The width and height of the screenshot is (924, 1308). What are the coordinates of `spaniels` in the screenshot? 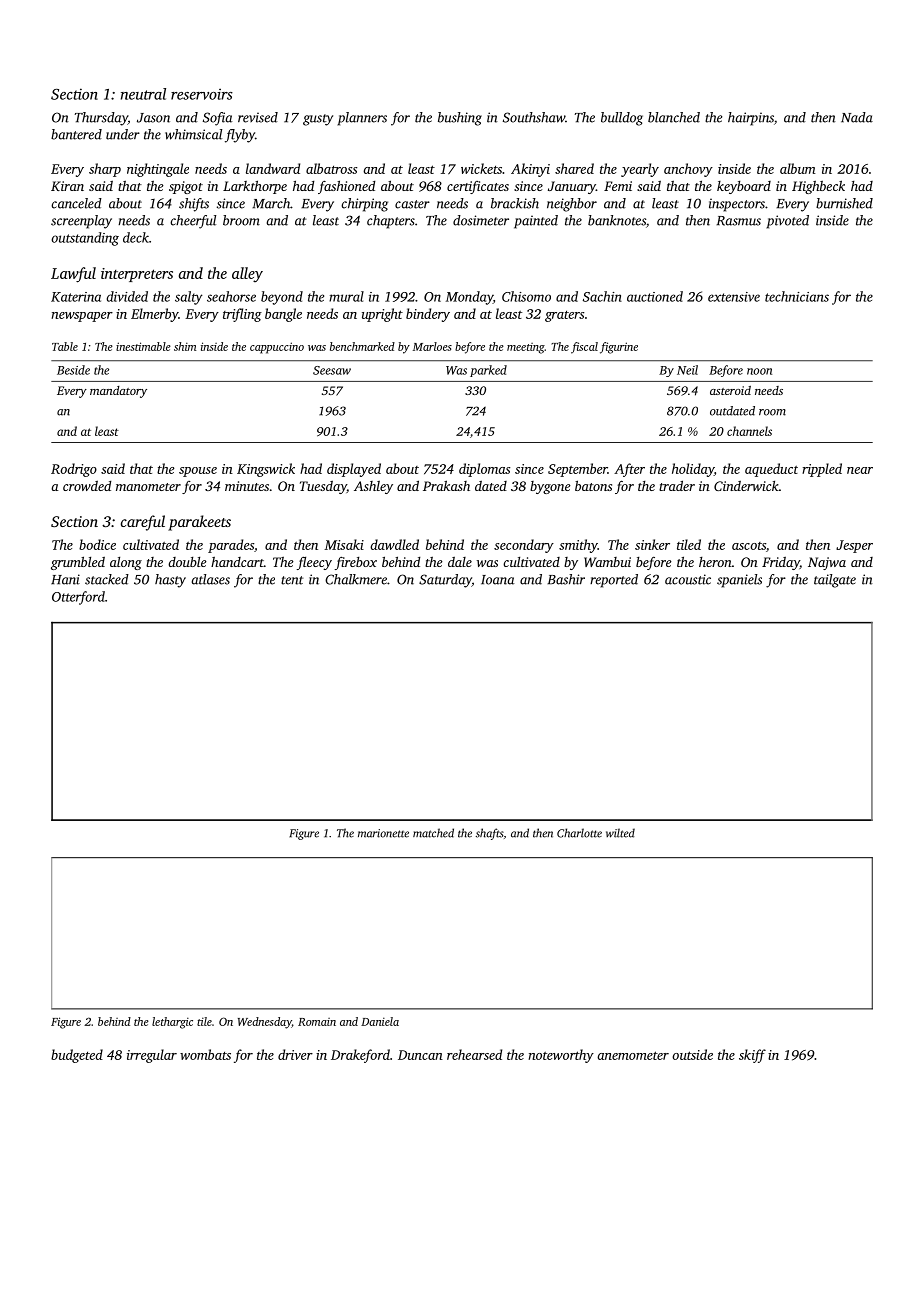 It's located at (739, 581).
